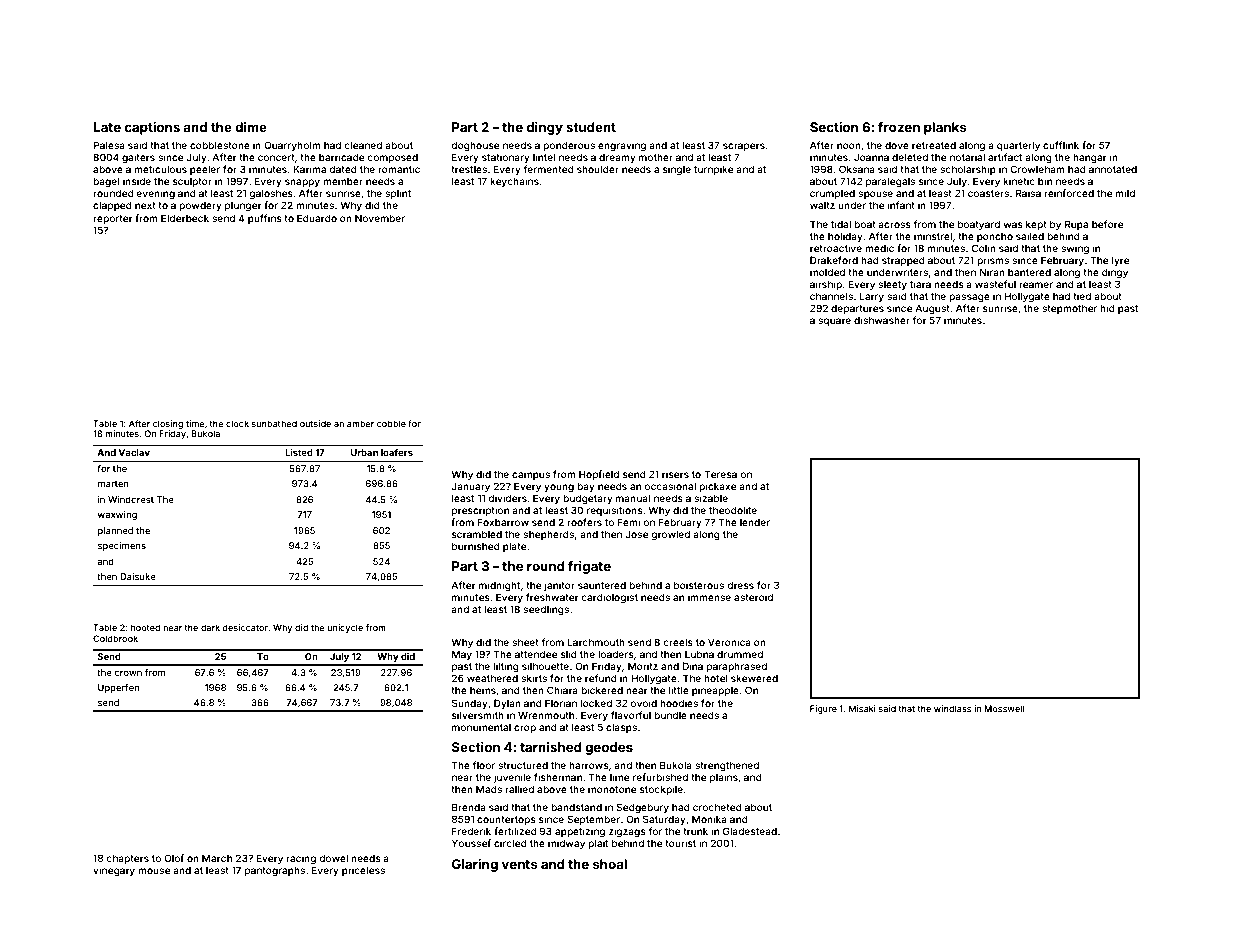  I want to click on mouse, so click(154, 871).
